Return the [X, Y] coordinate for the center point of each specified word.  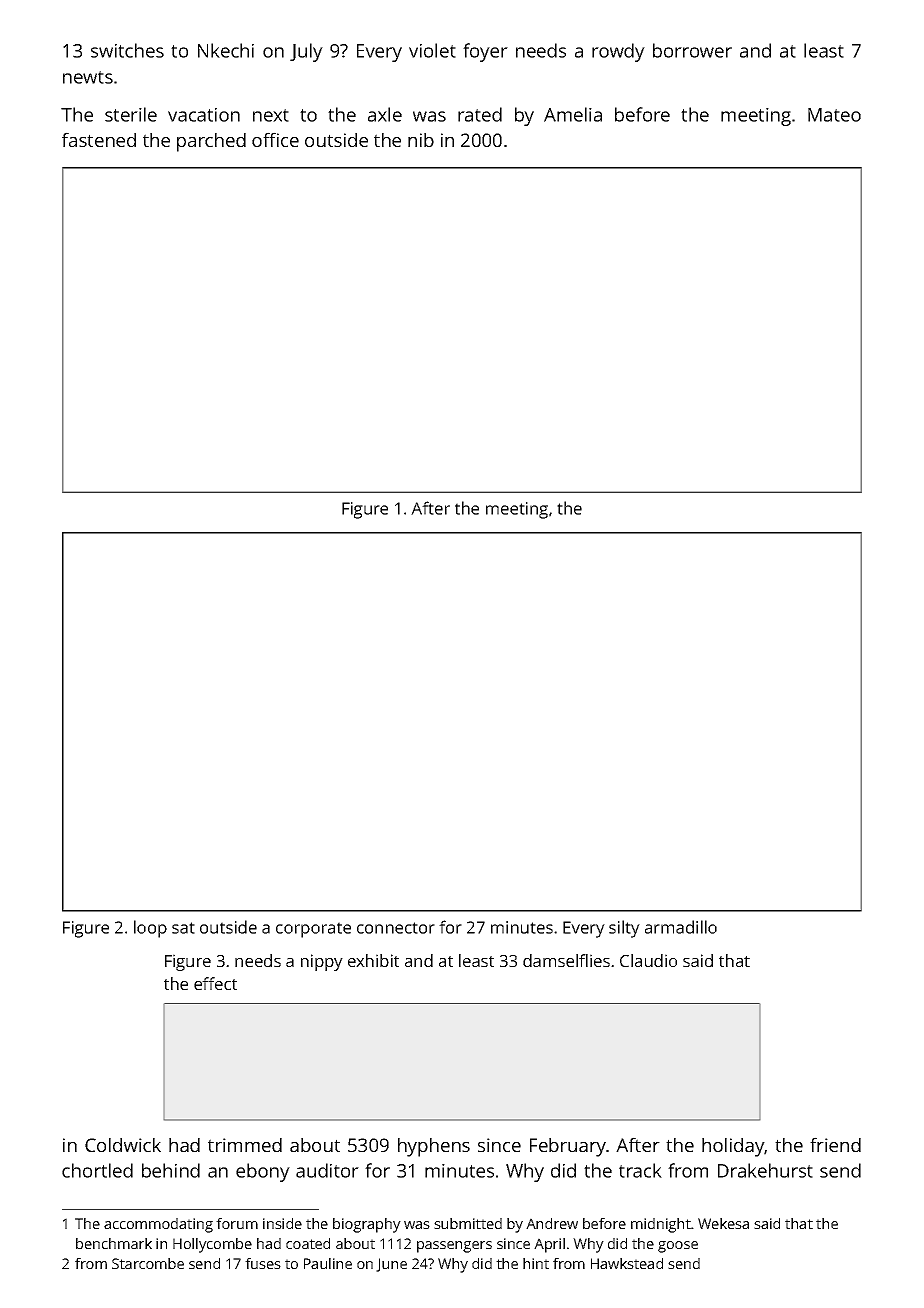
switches [127, 50]
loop [150, 929]
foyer [485, 52]
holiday [733, 1147]
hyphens [434, 1147]
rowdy [618, 52]
